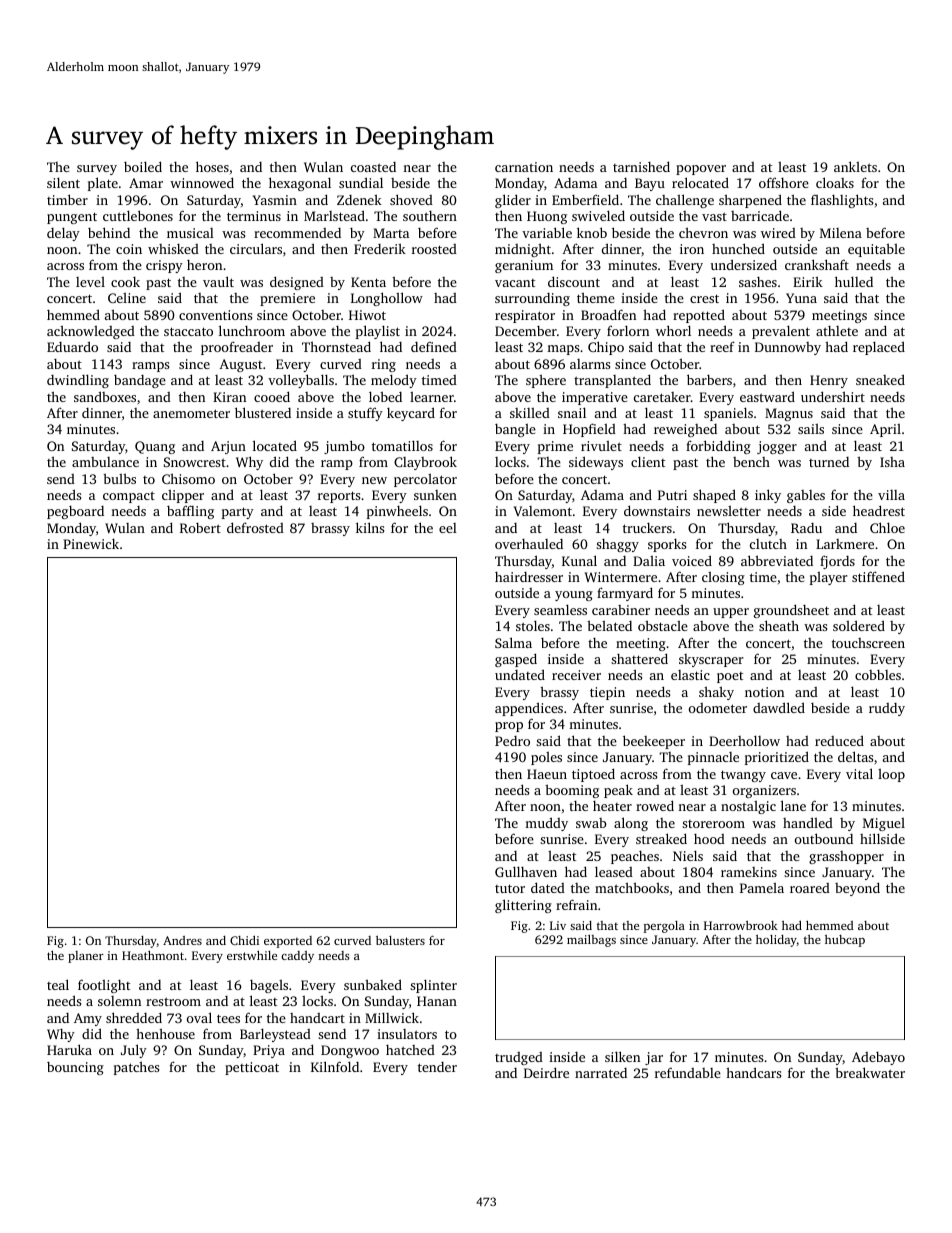 This document has width=952, height=1233. Describe the element at coordinates (143, 166) in the document. I see `boiled` at that location.
